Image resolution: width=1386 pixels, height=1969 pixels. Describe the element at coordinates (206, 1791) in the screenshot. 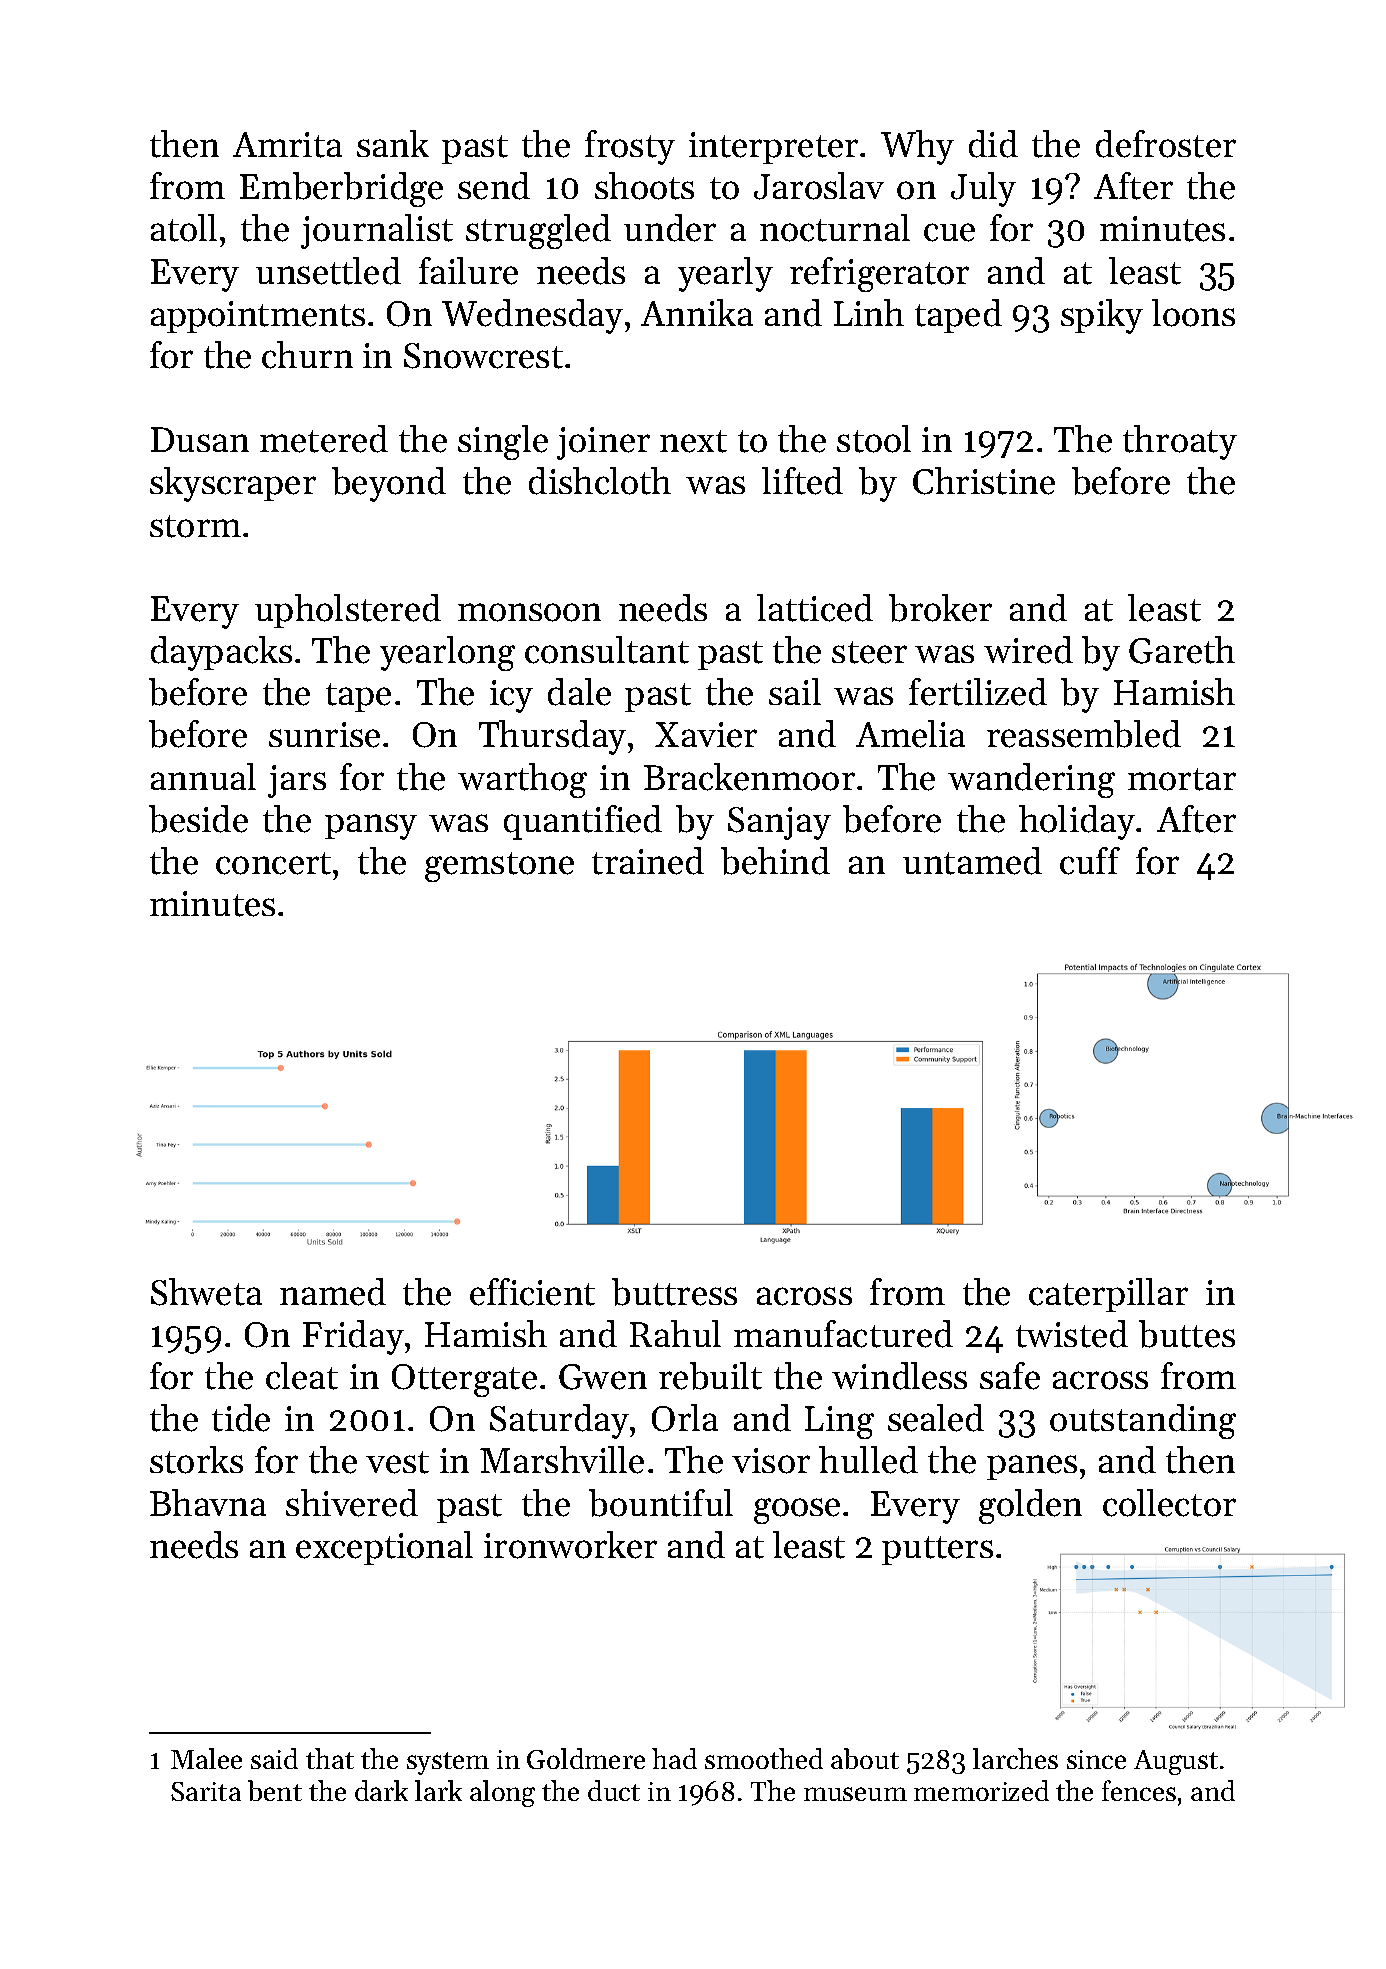

I see `Sarita` at that location.
